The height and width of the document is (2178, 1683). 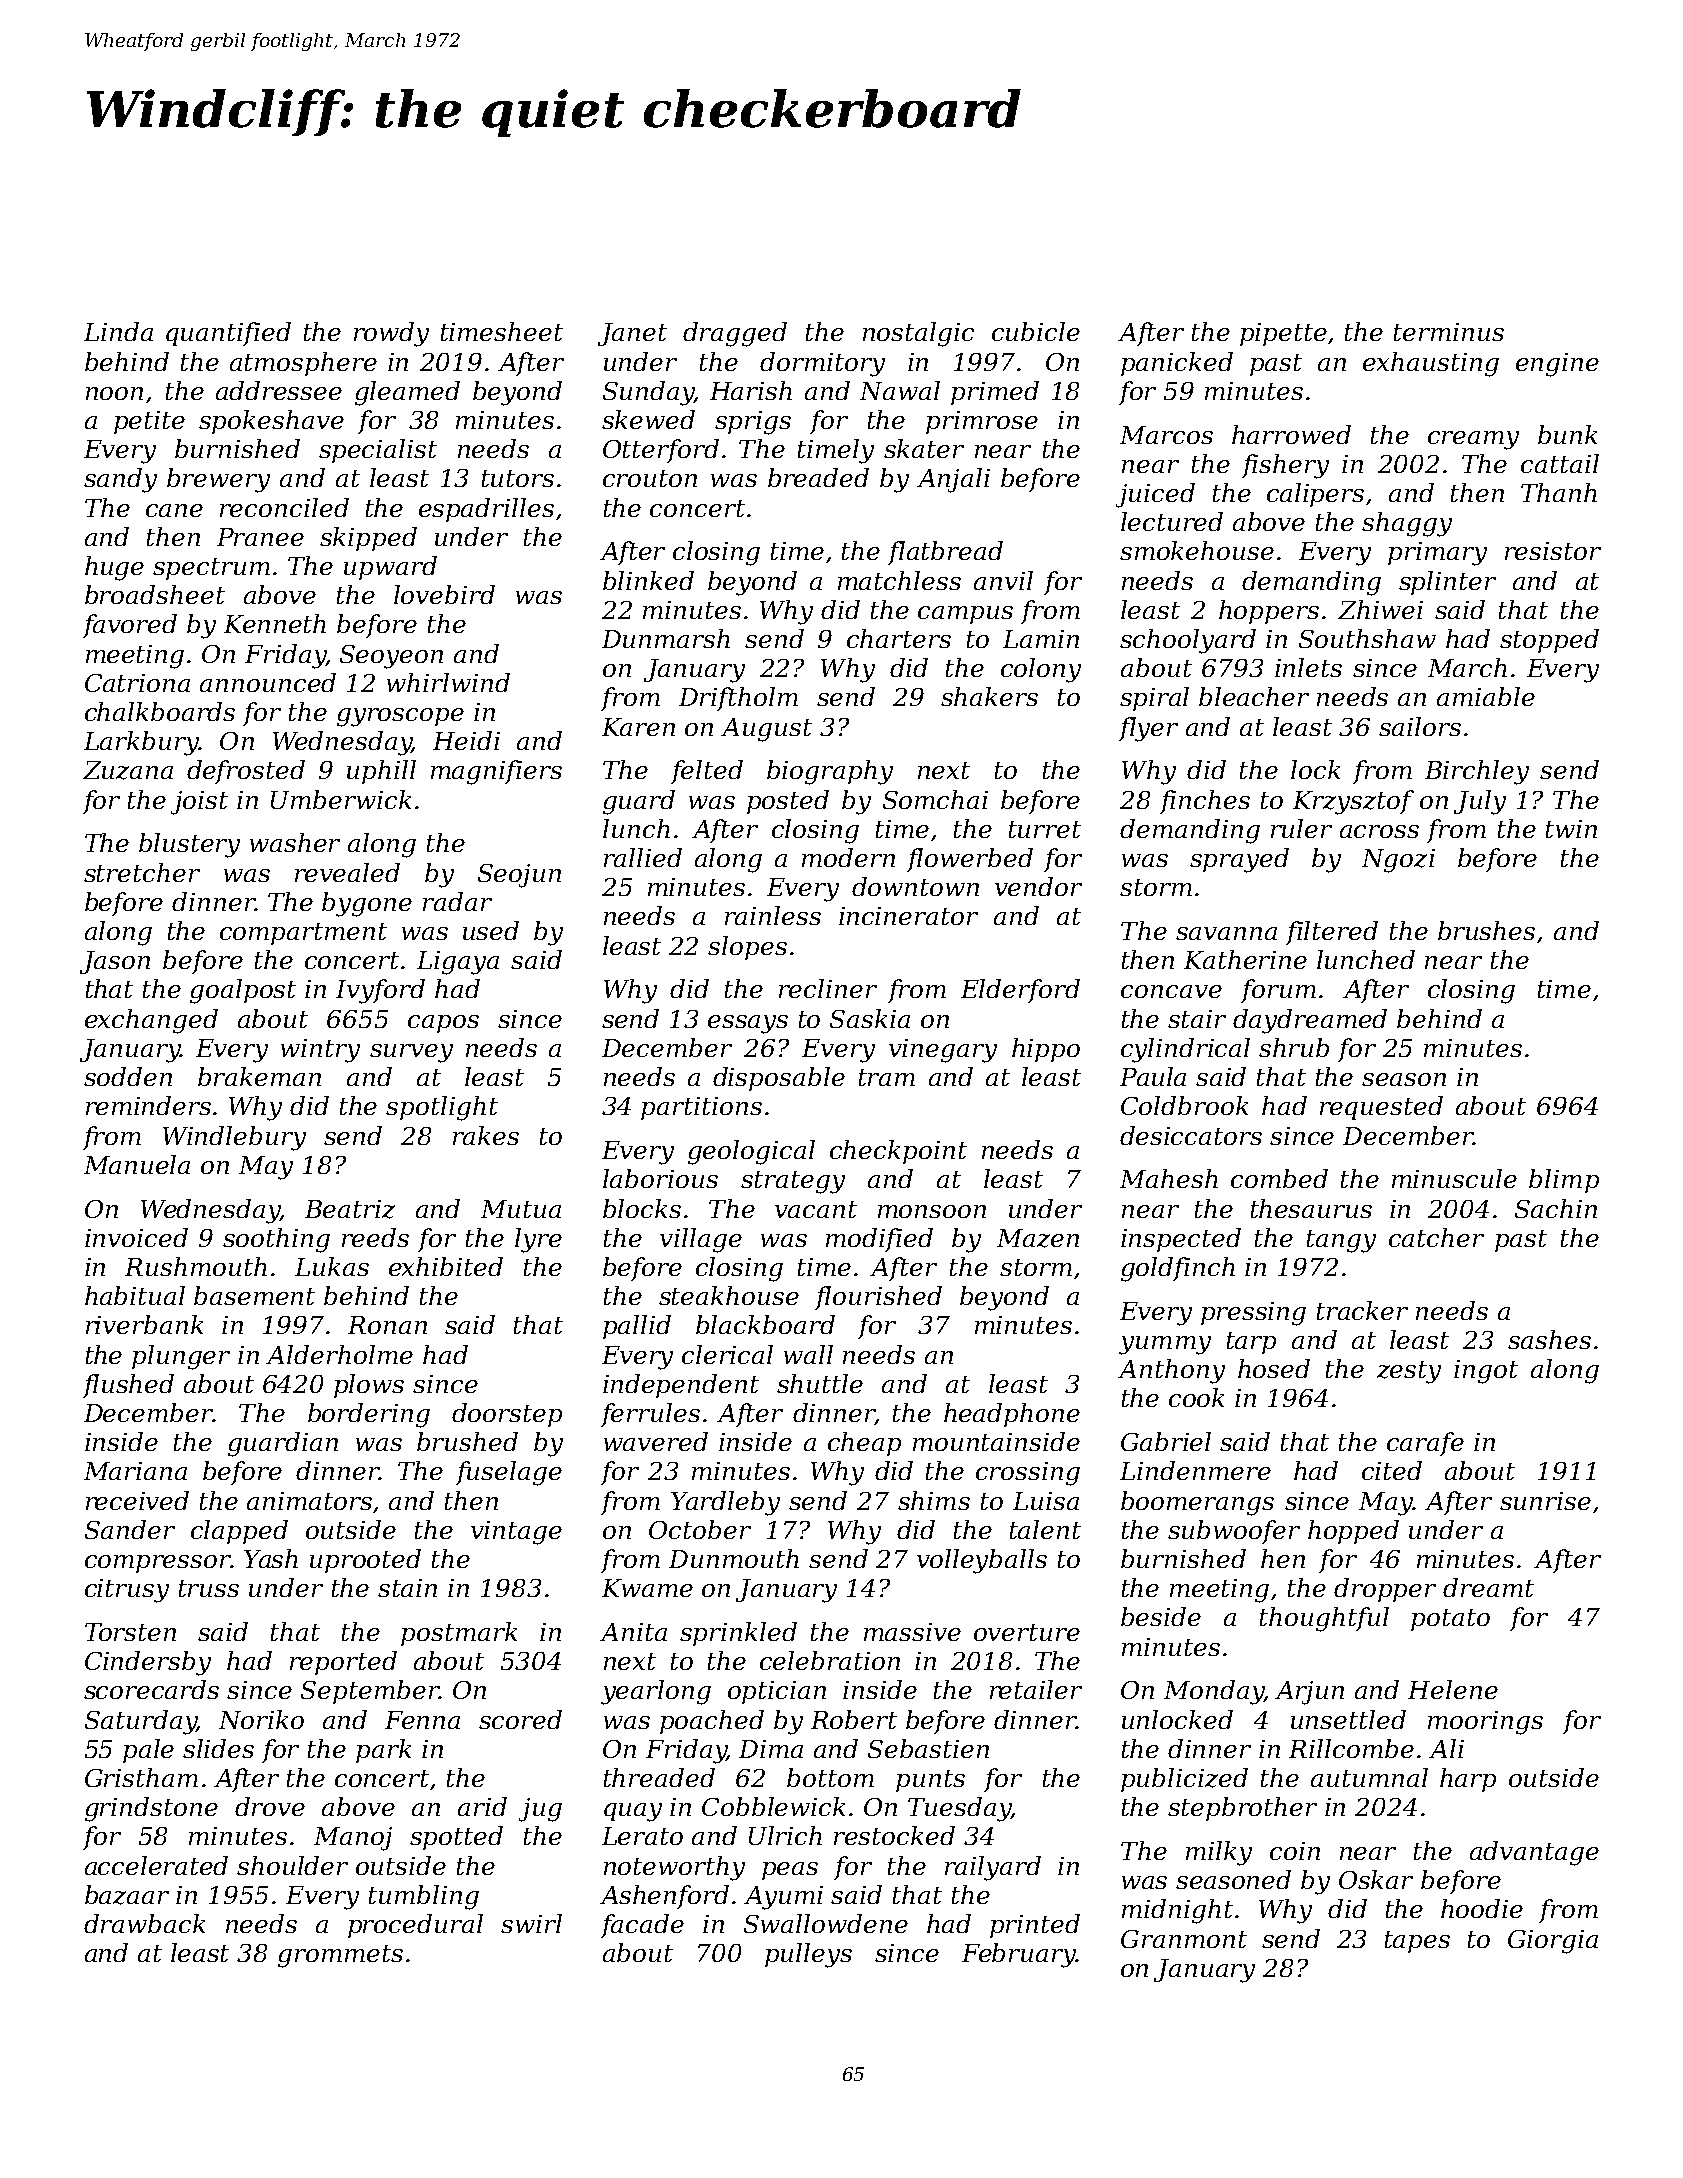 What do you see at coordinates (1409, 1372) in the document?
I see `zesty` at bounding box center [1409, 1372].
